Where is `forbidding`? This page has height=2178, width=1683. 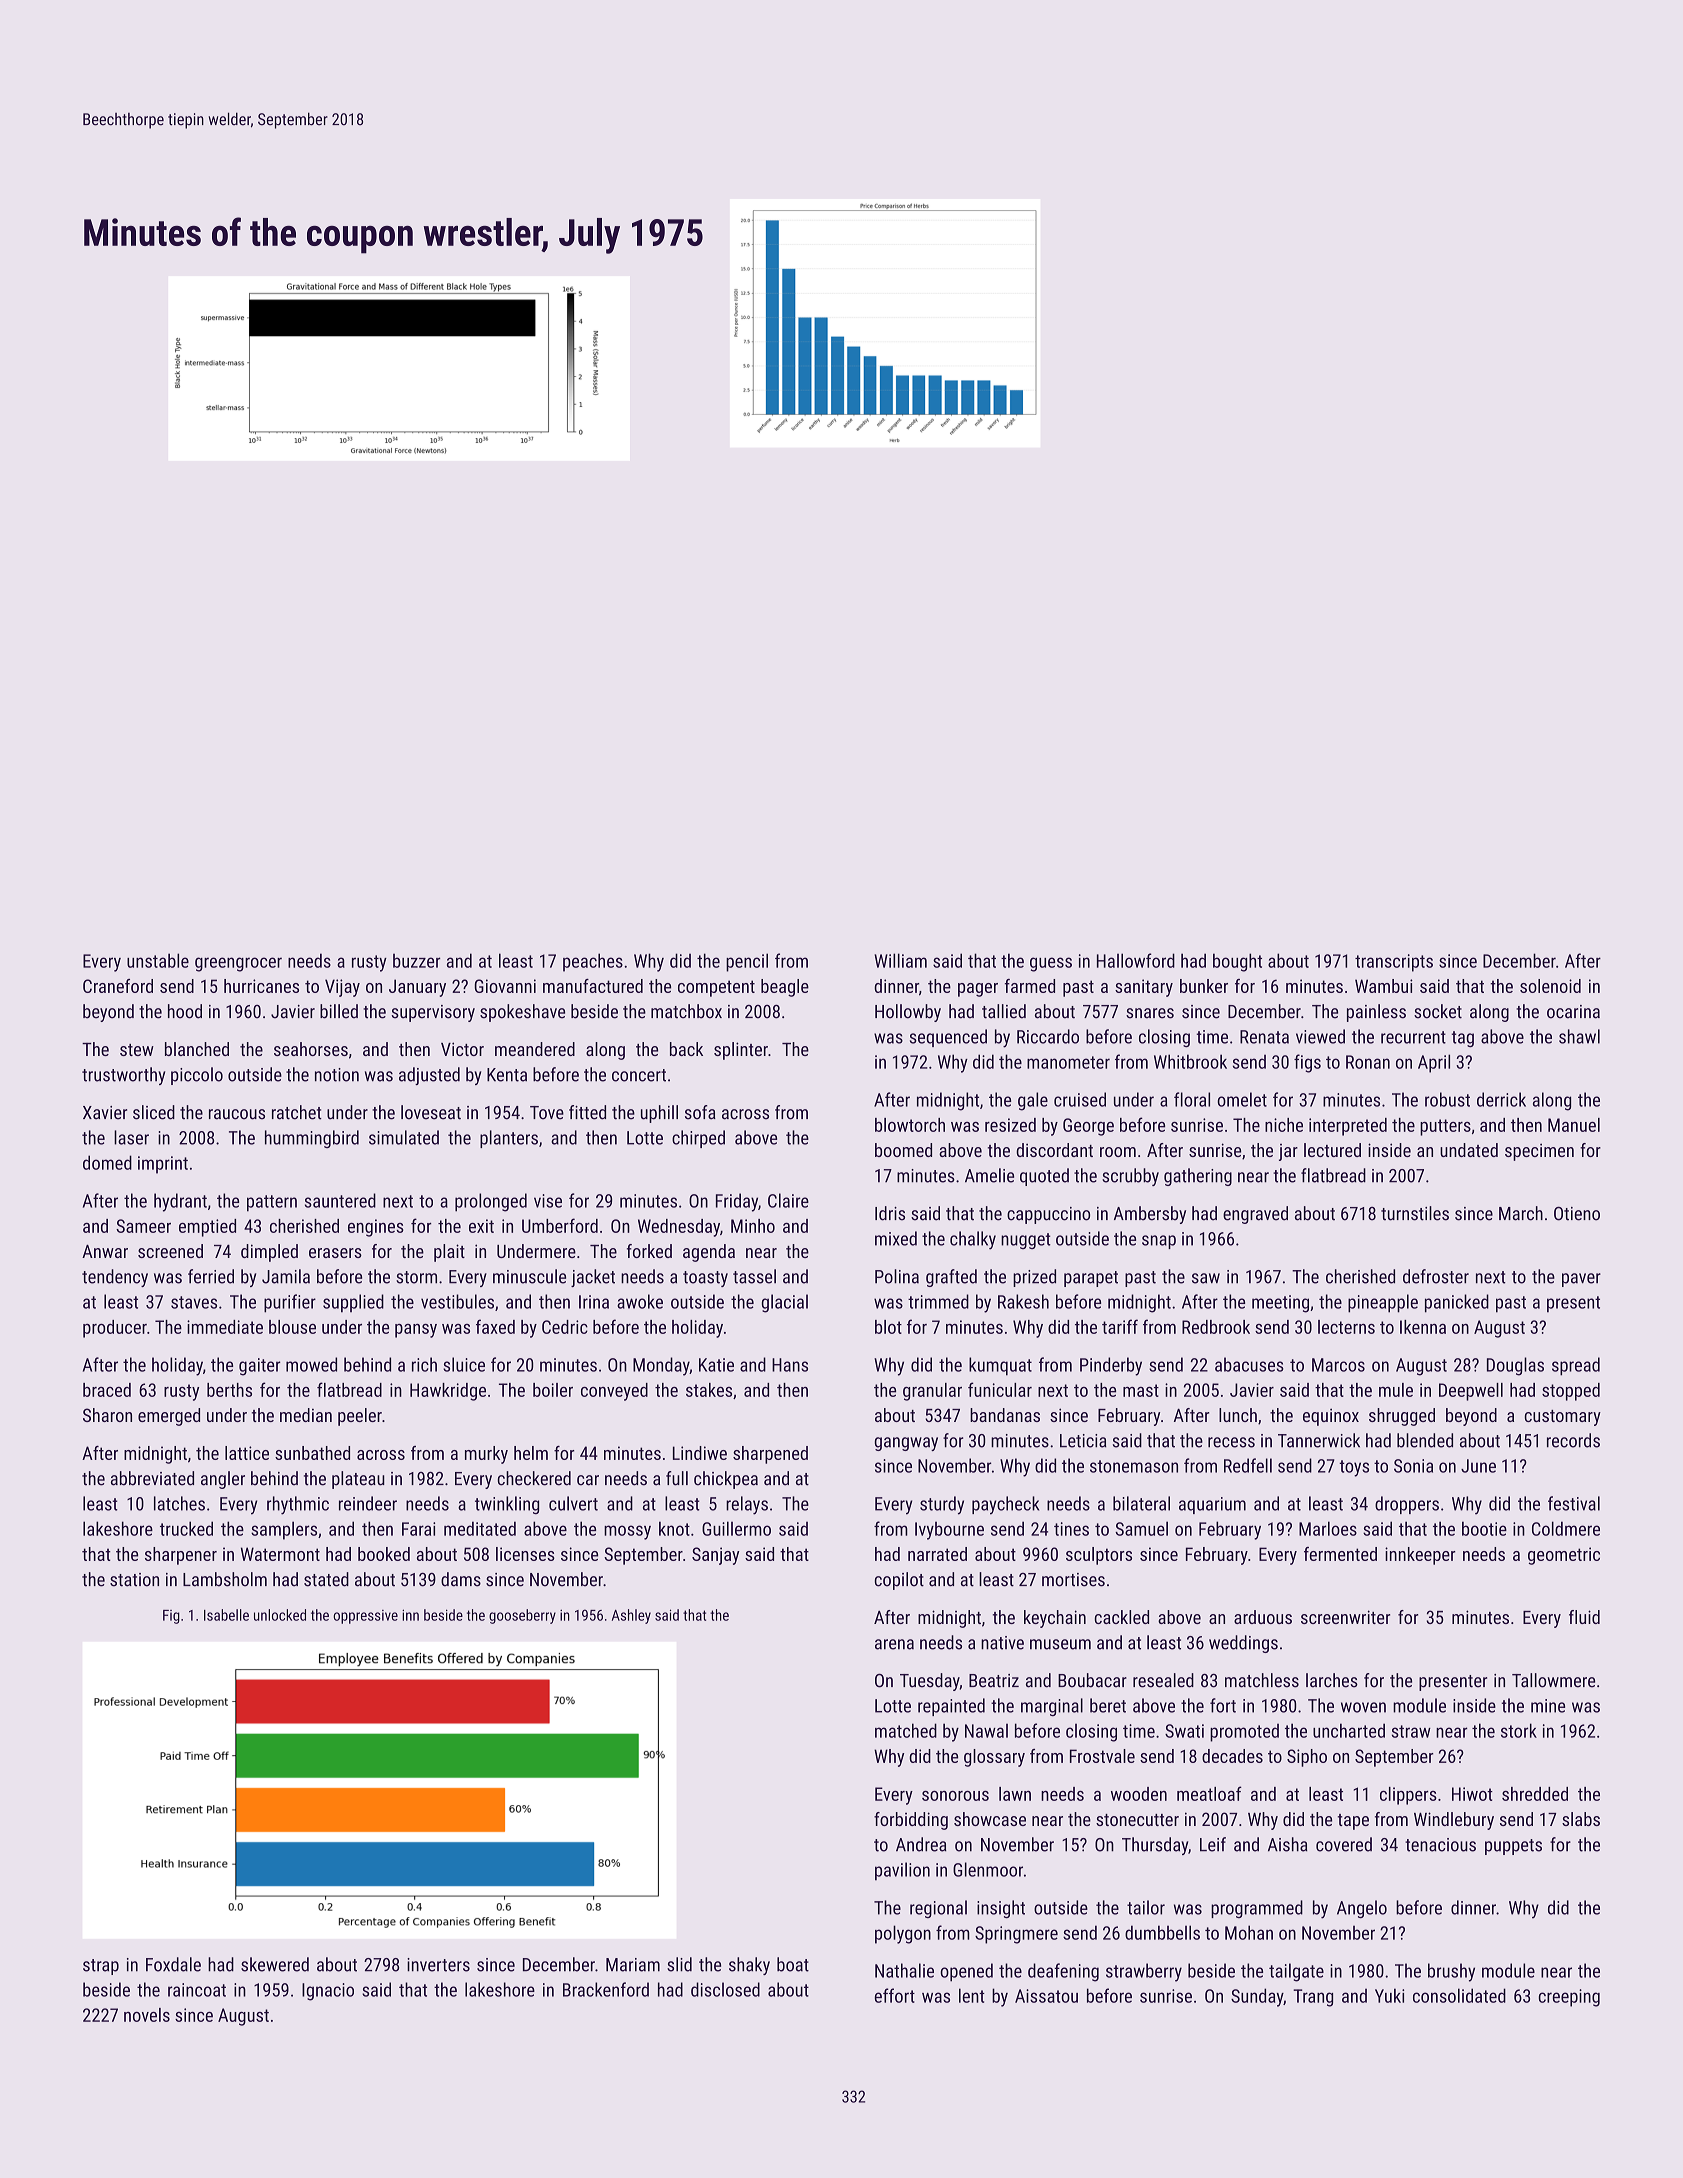 forbidding is located at coordinates (911, 1821).
